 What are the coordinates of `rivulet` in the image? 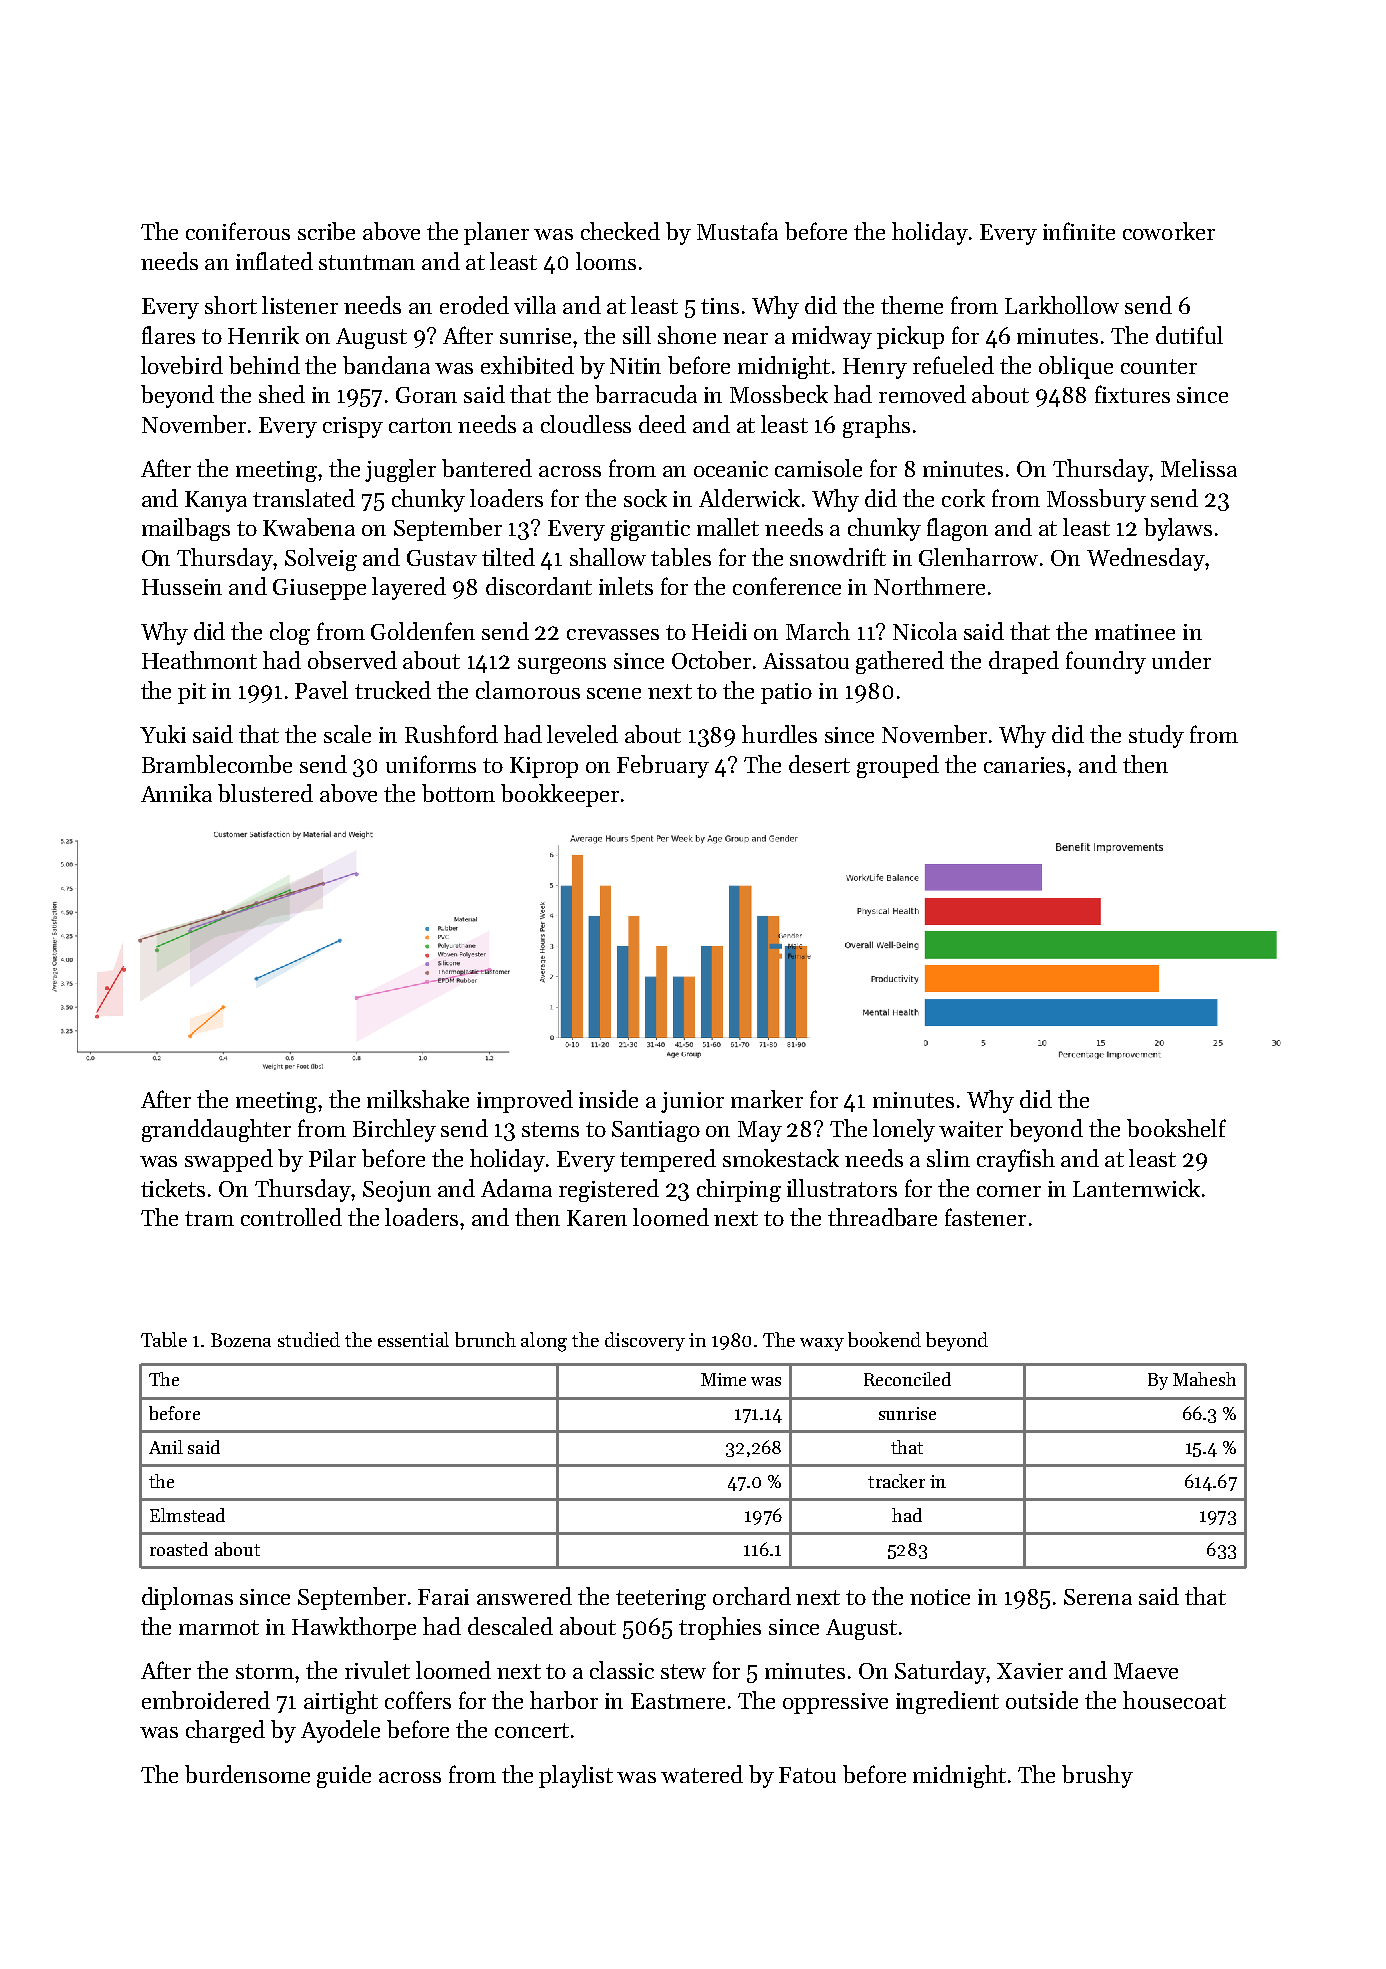 It's located at (377, 1670).
